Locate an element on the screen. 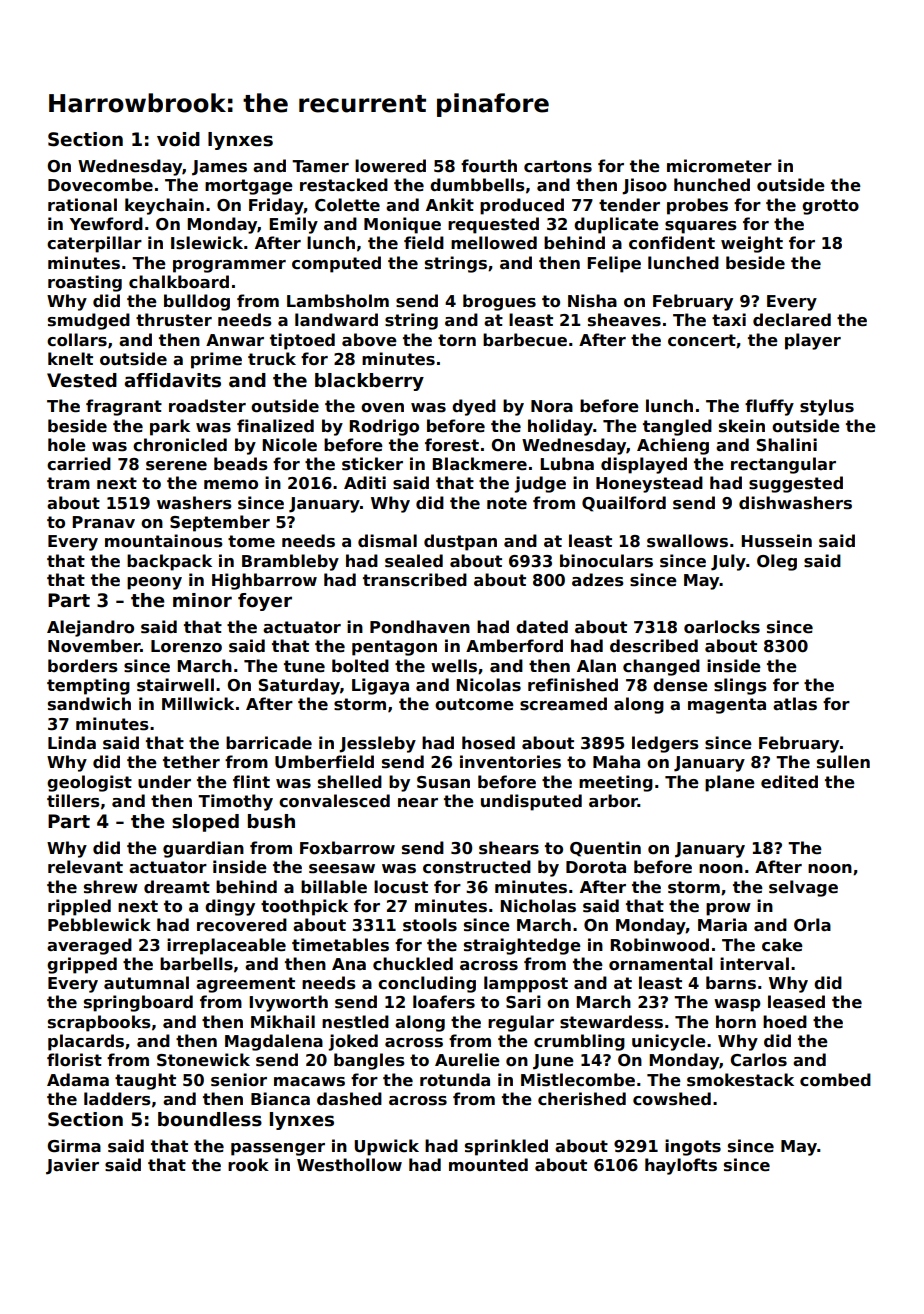  ladders is located at coordinates (117, 1099).
